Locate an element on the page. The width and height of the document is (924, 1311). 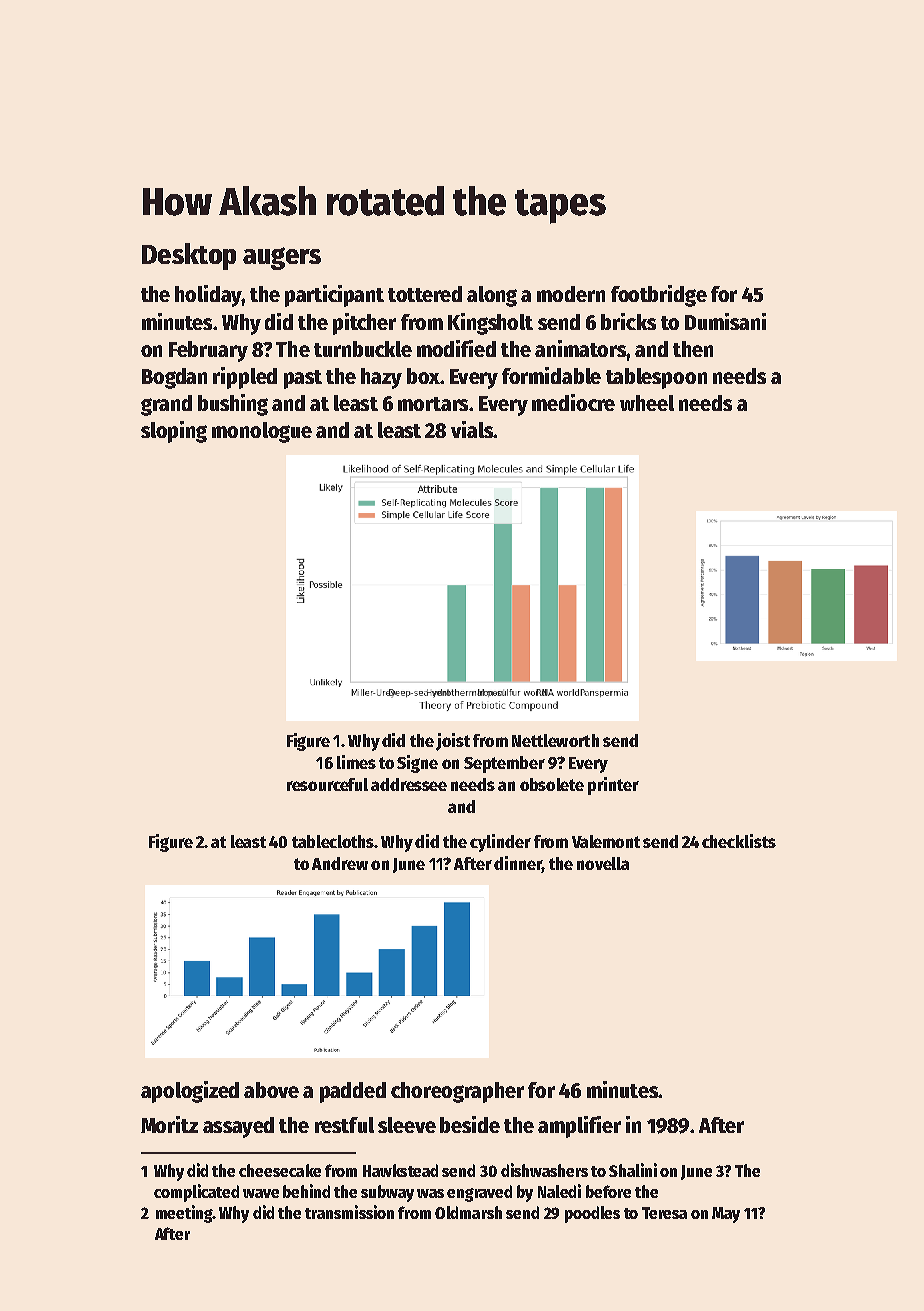
mortars is located at coordinates (433, 404).
